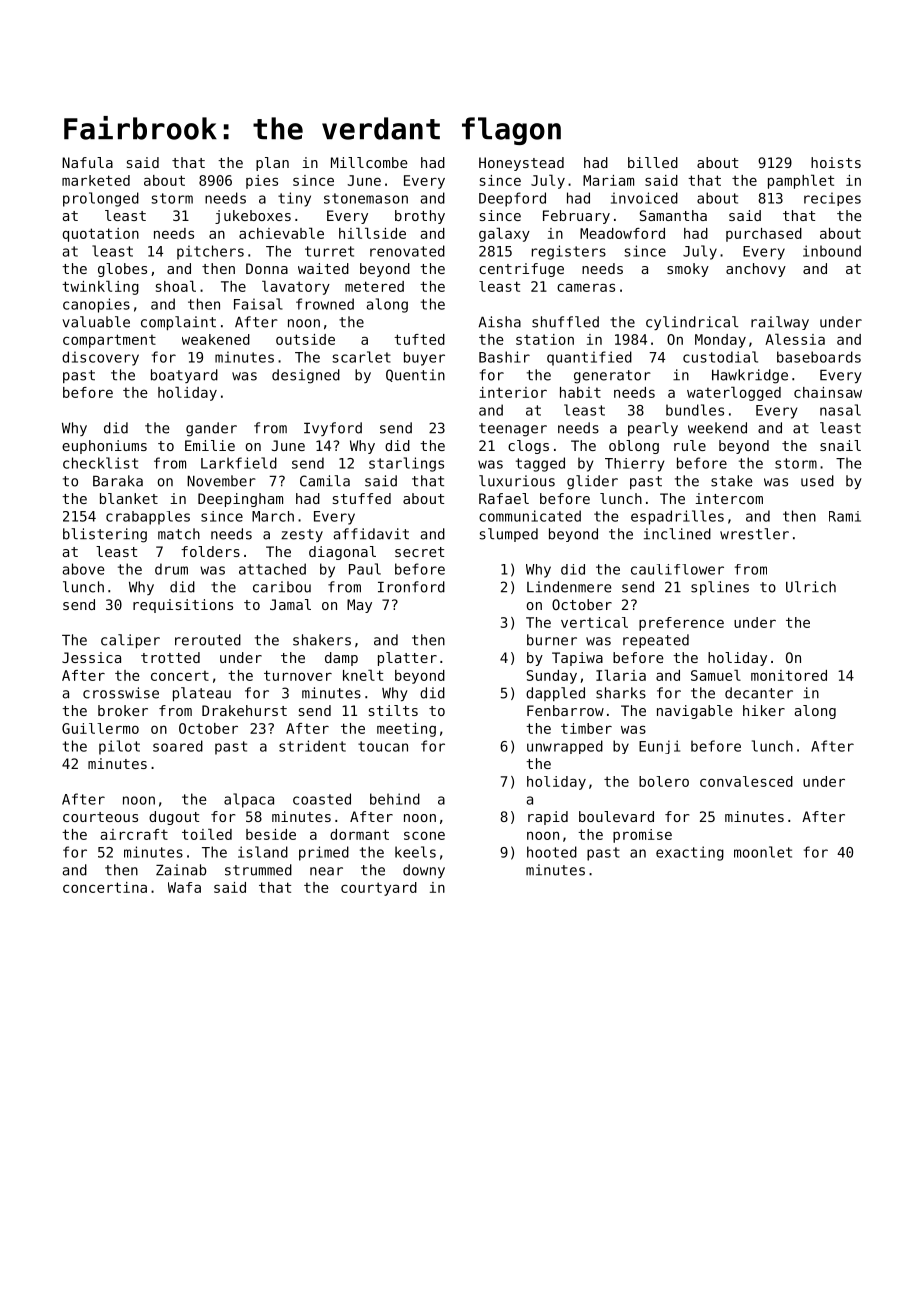 The width and height of the screenshot is (924, 1308). What do you see at coordinates (121, 693) in the screenshot?
I see `crosswise` at bounding box center [121, 693].
